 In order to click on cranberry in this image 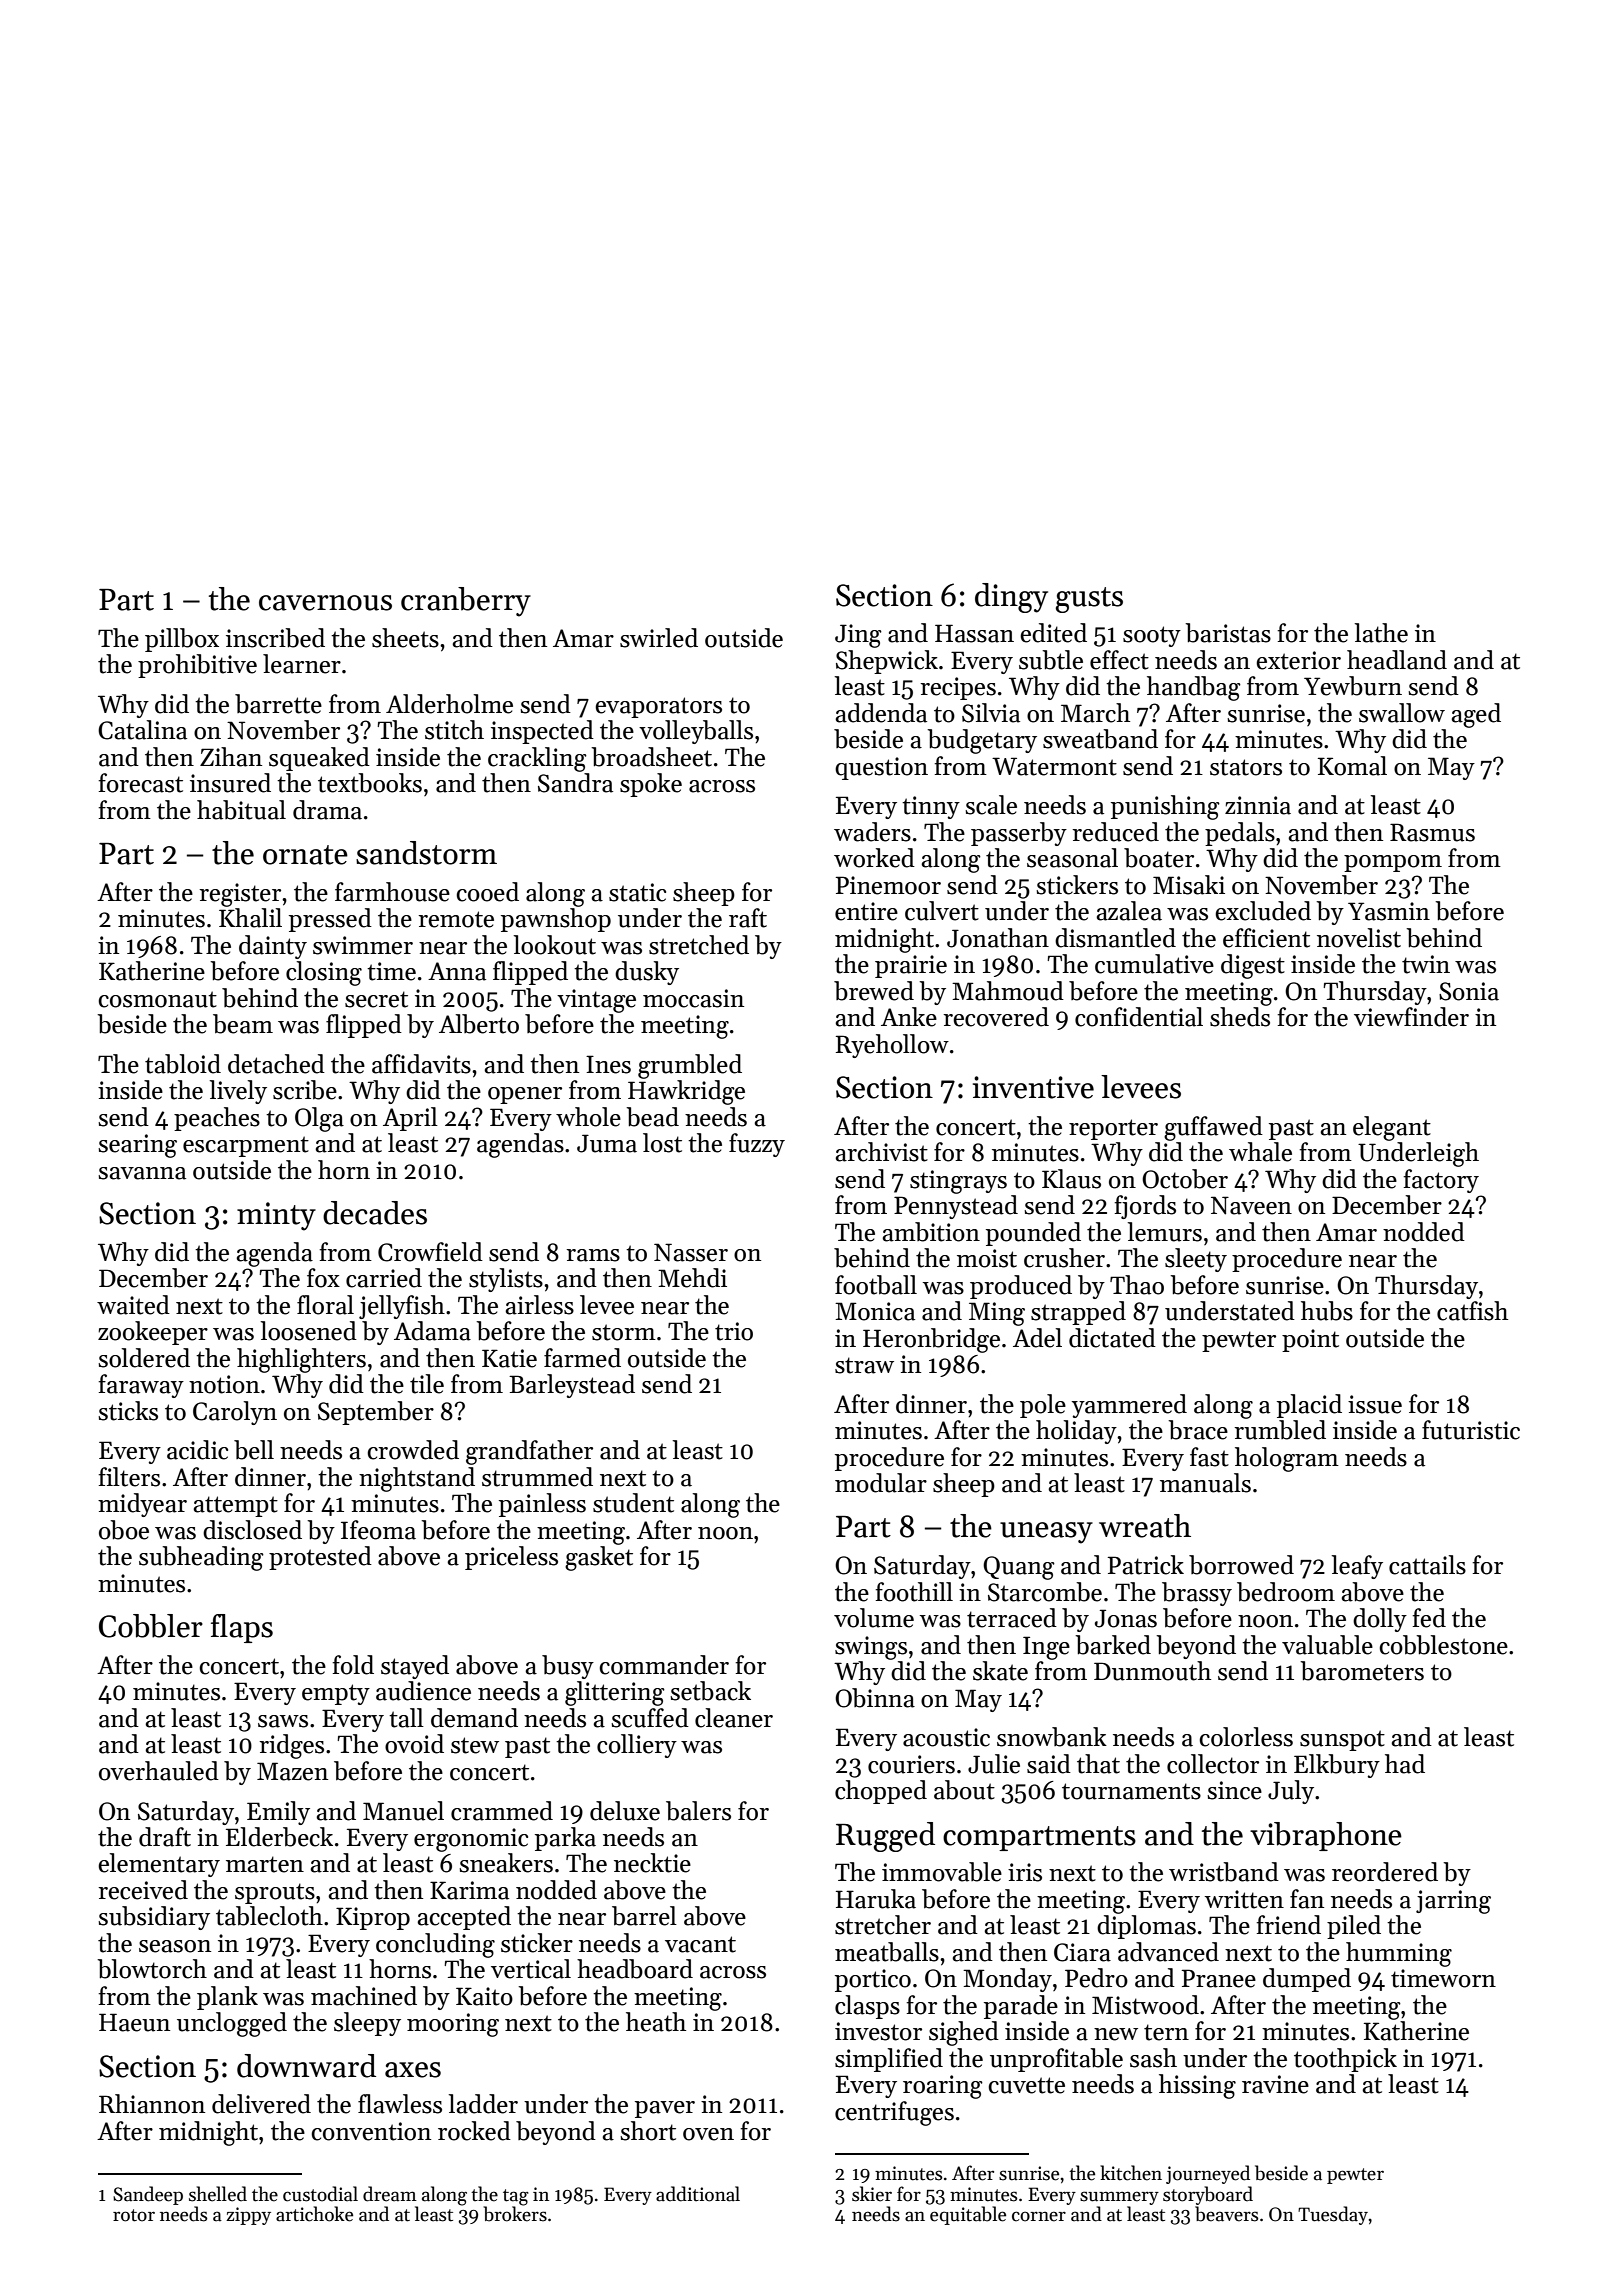, I will do `click(466, 602)`.
